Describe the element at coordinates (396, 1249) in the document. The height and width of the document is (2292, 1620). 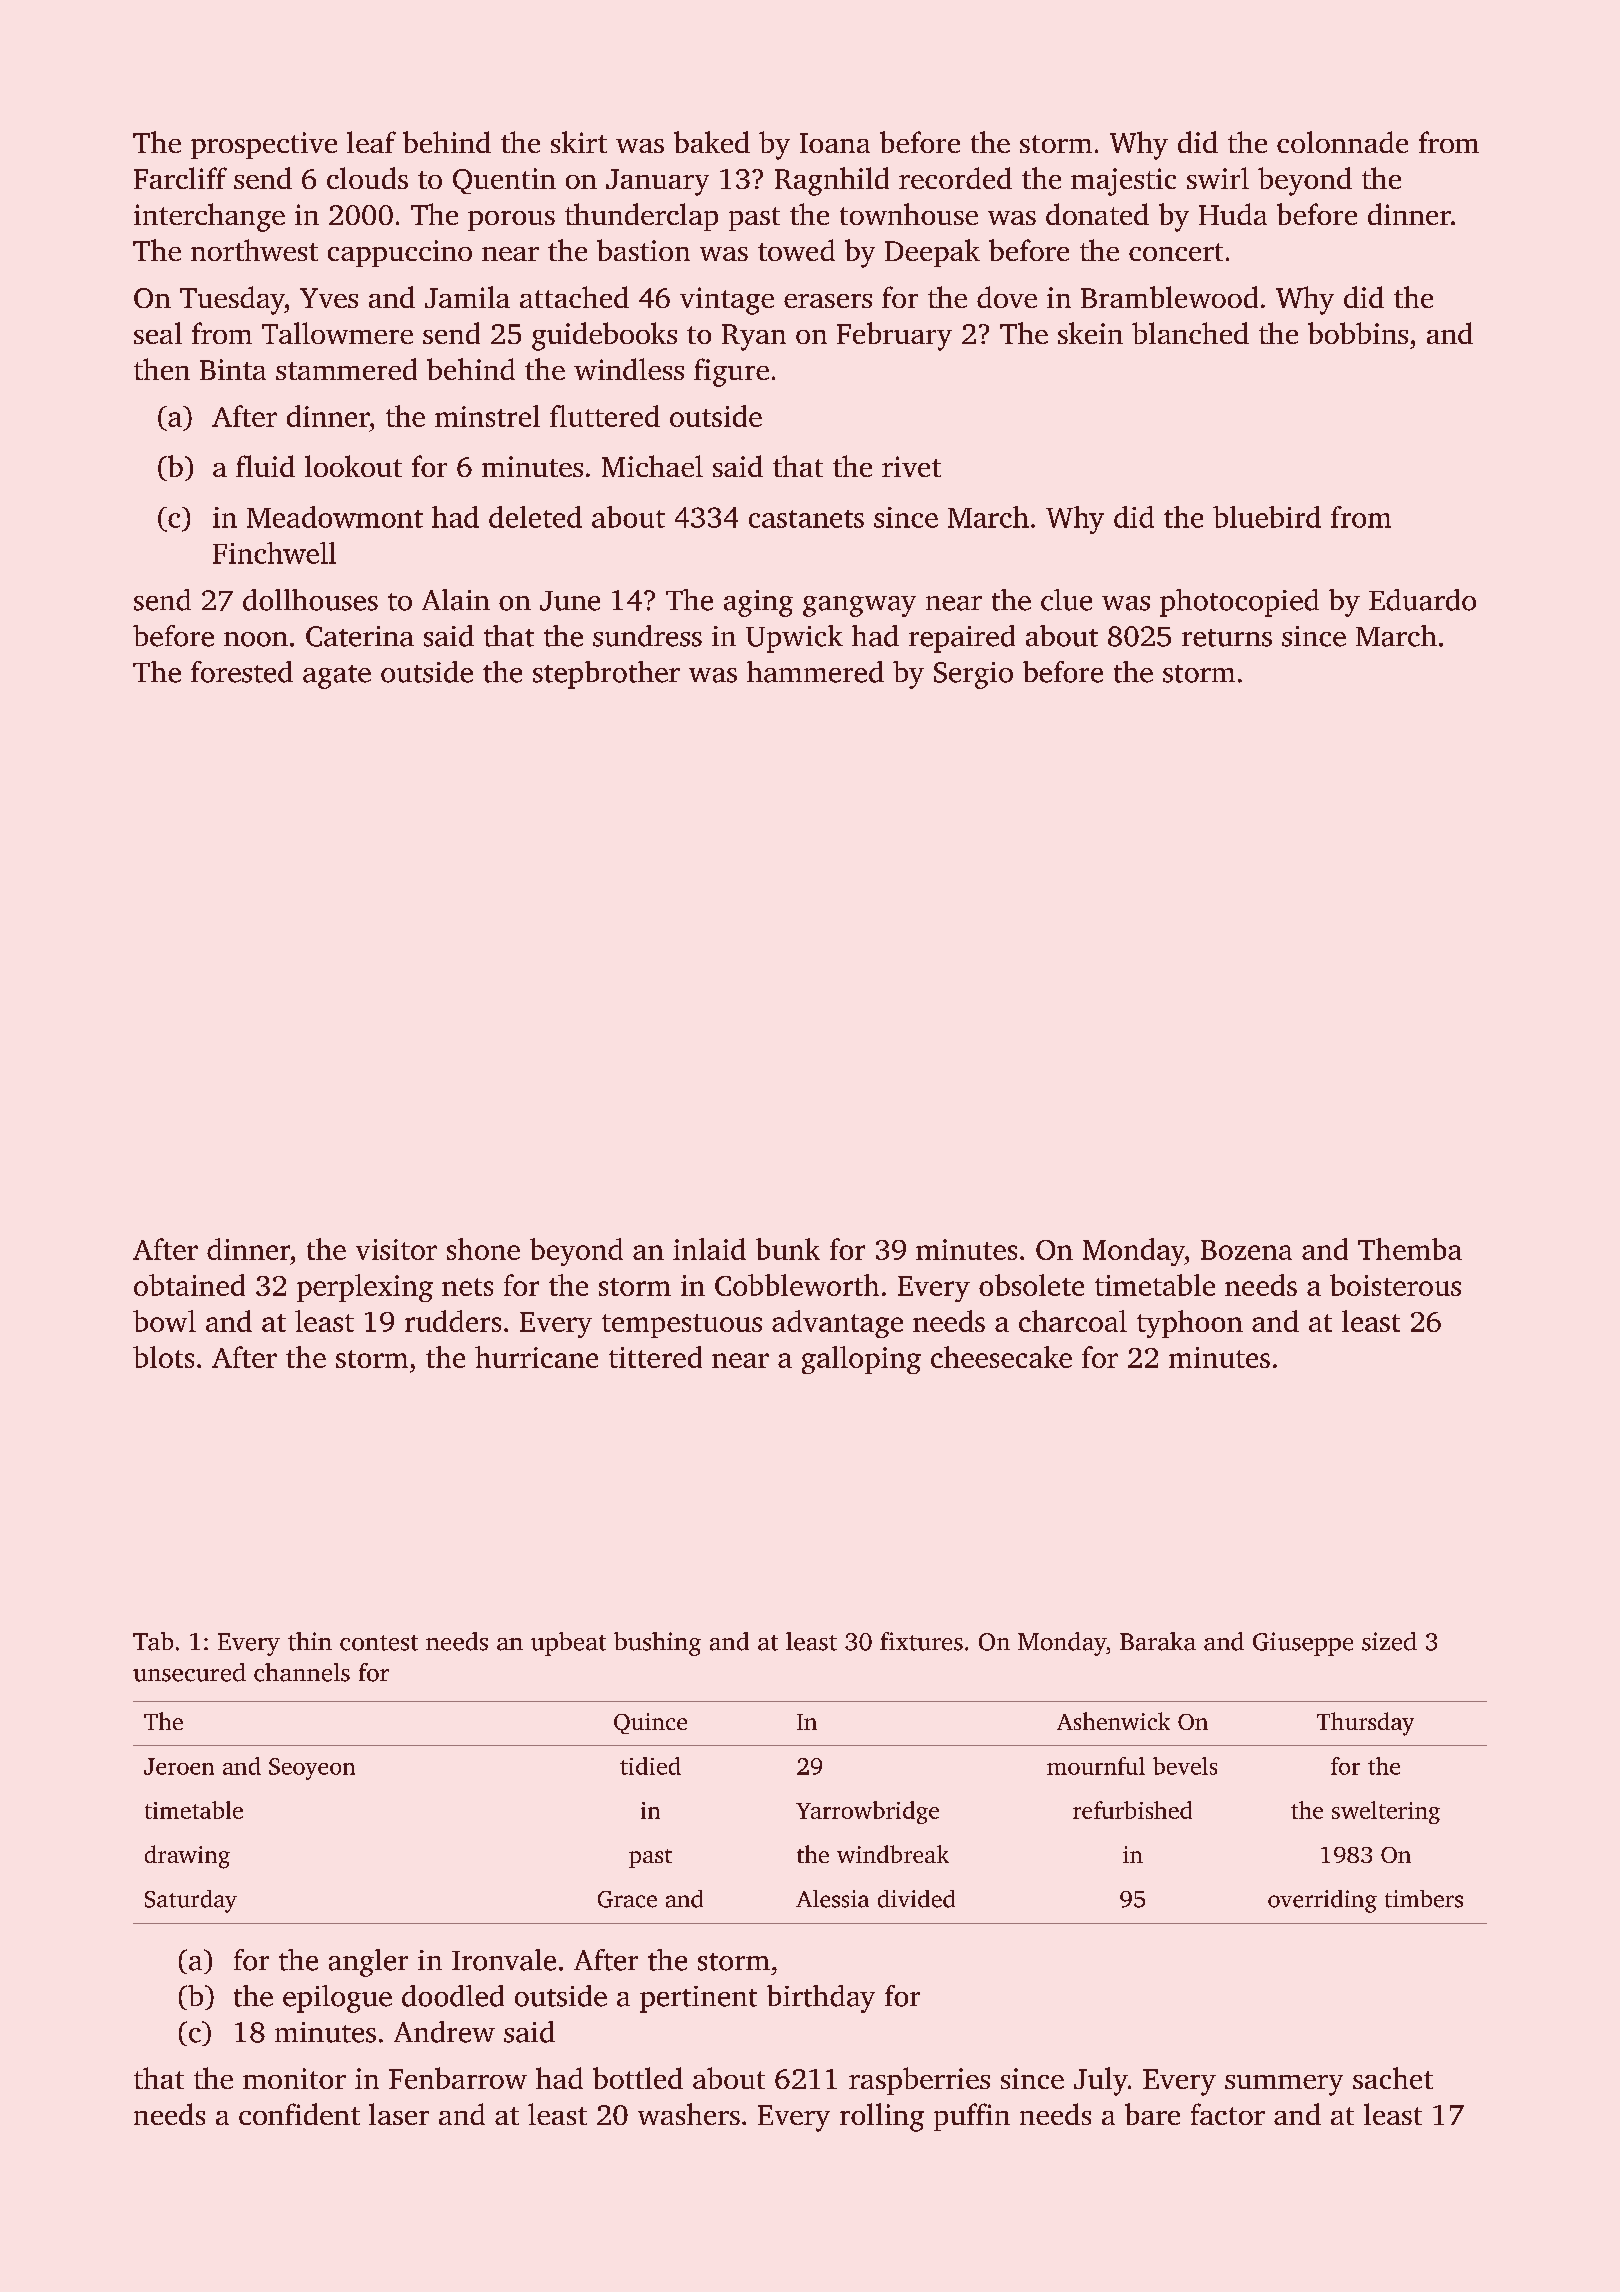
I see `visitor` at that location.
